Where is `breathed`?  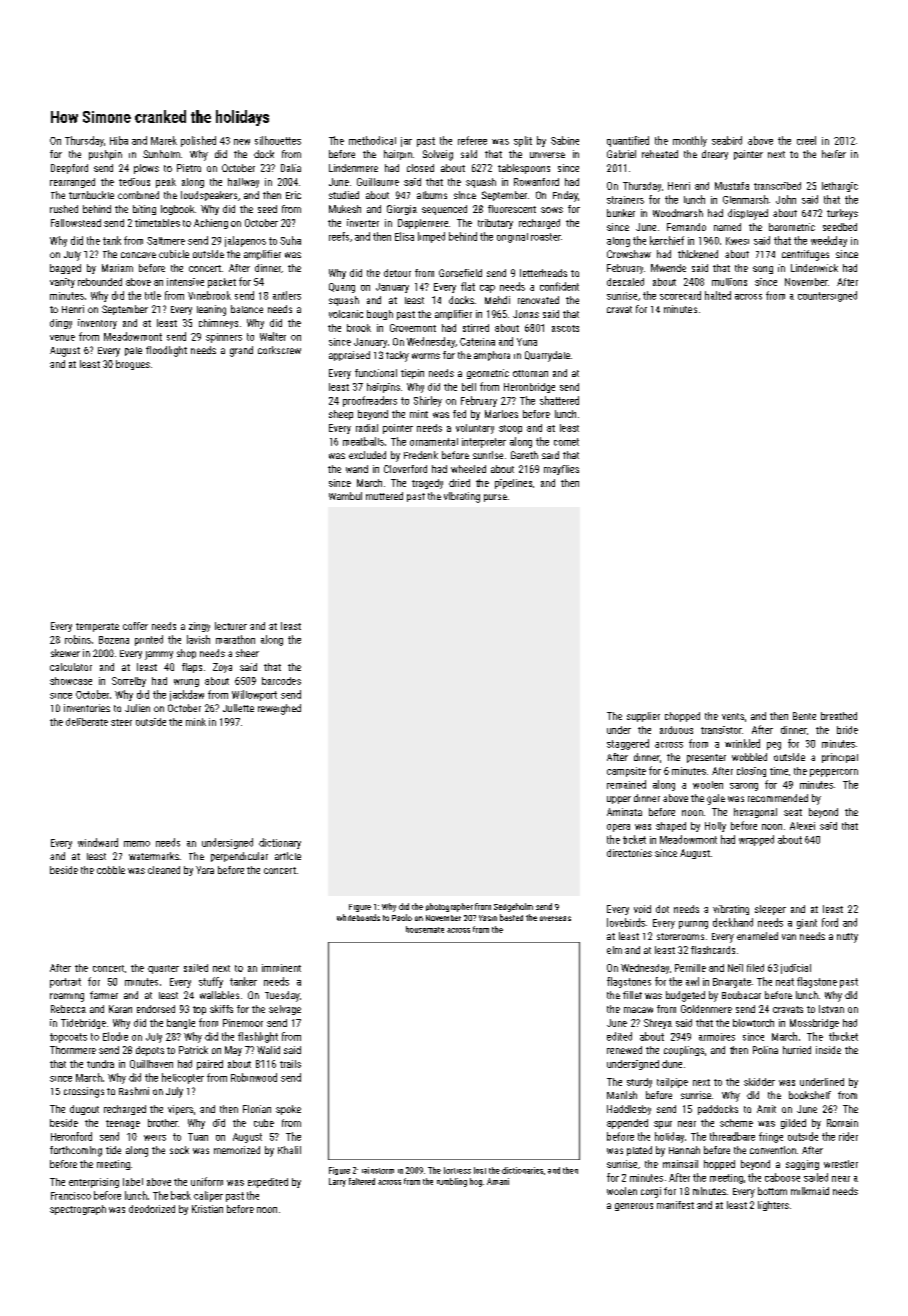
breathed is located at coordinates (839, 716).
